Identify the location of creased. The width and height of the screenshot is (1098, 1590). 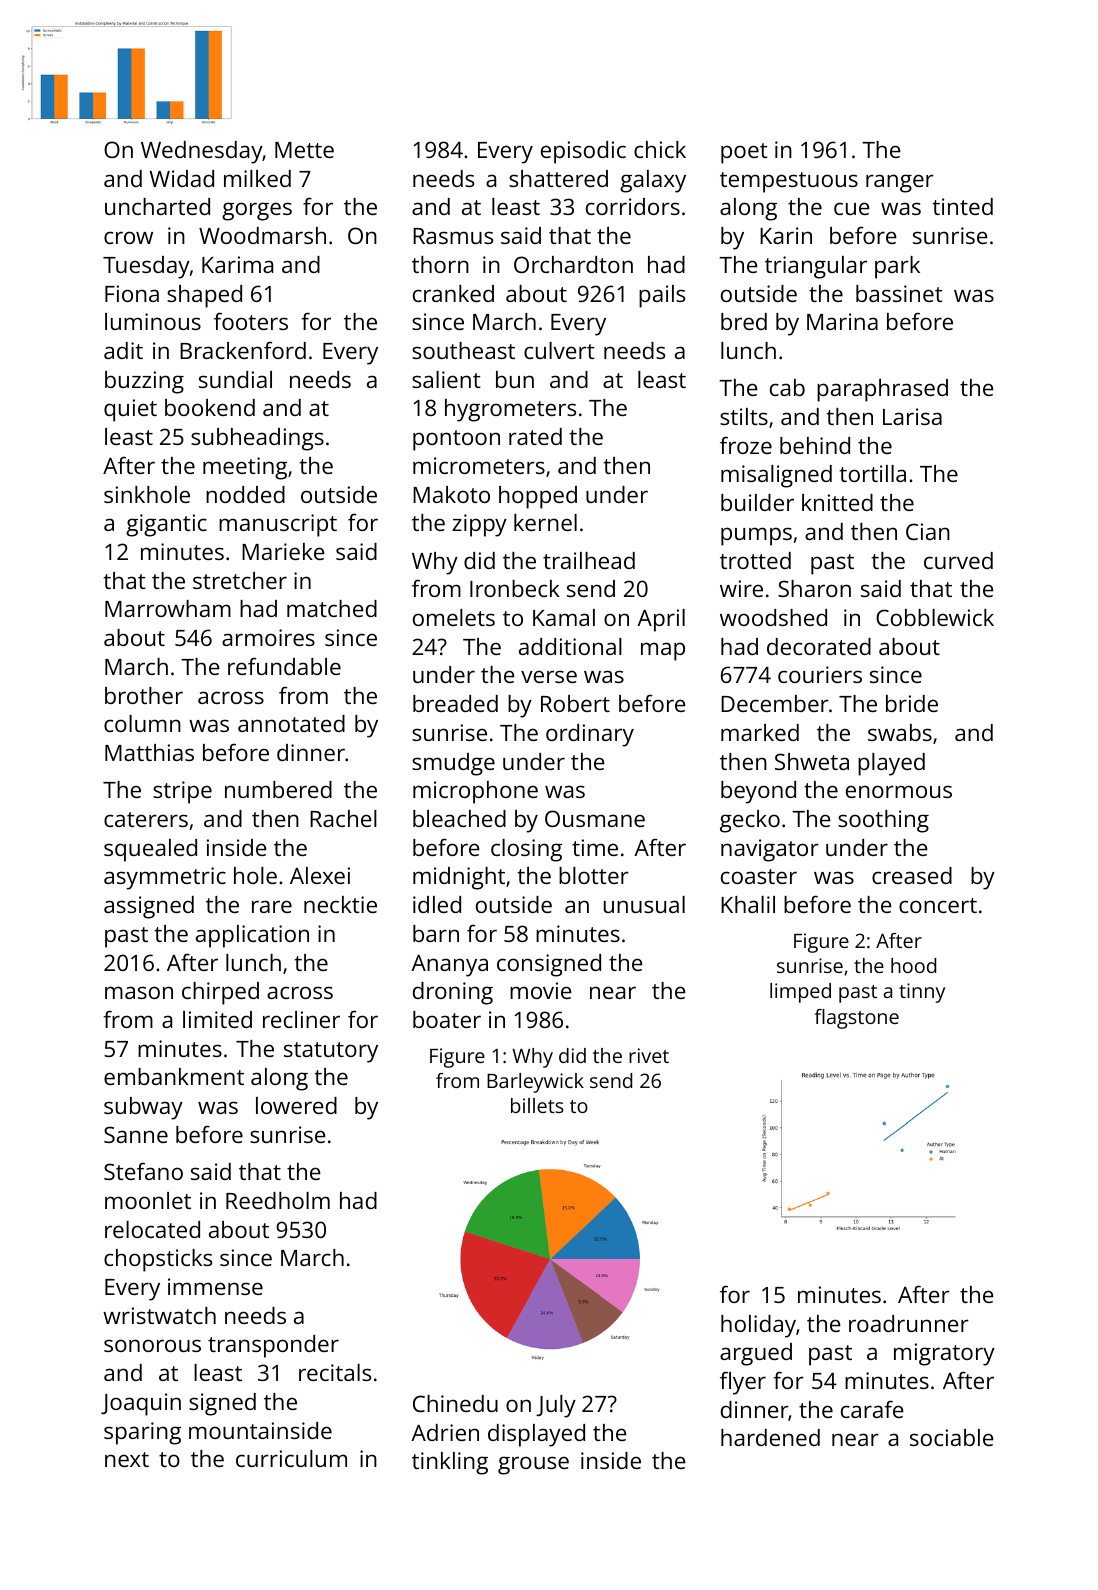
(912, 875).
